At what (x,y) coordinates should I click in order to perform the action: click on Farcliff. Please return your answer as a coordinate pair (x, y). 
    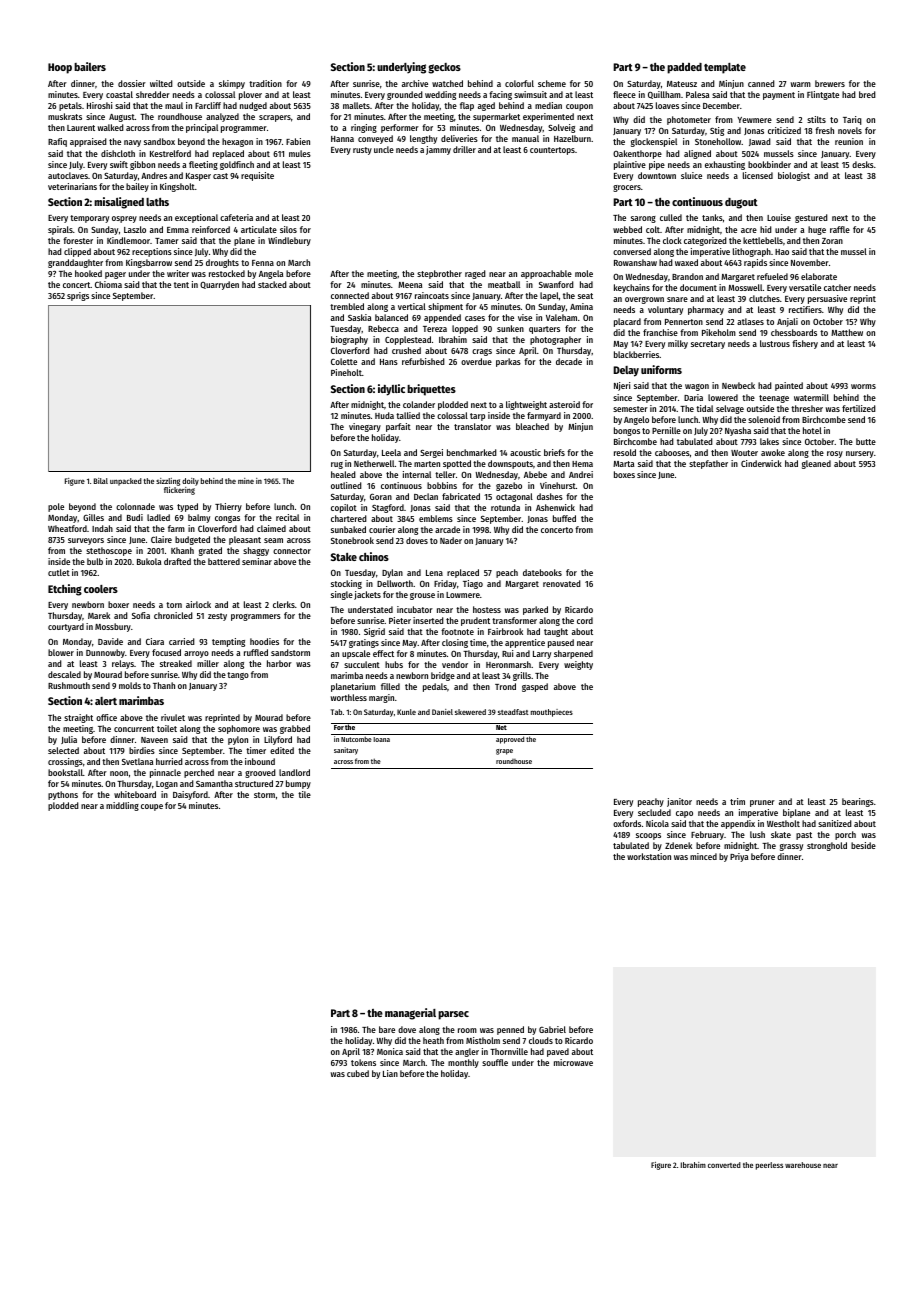
    Looking at the image, I should click on (208, 105).
